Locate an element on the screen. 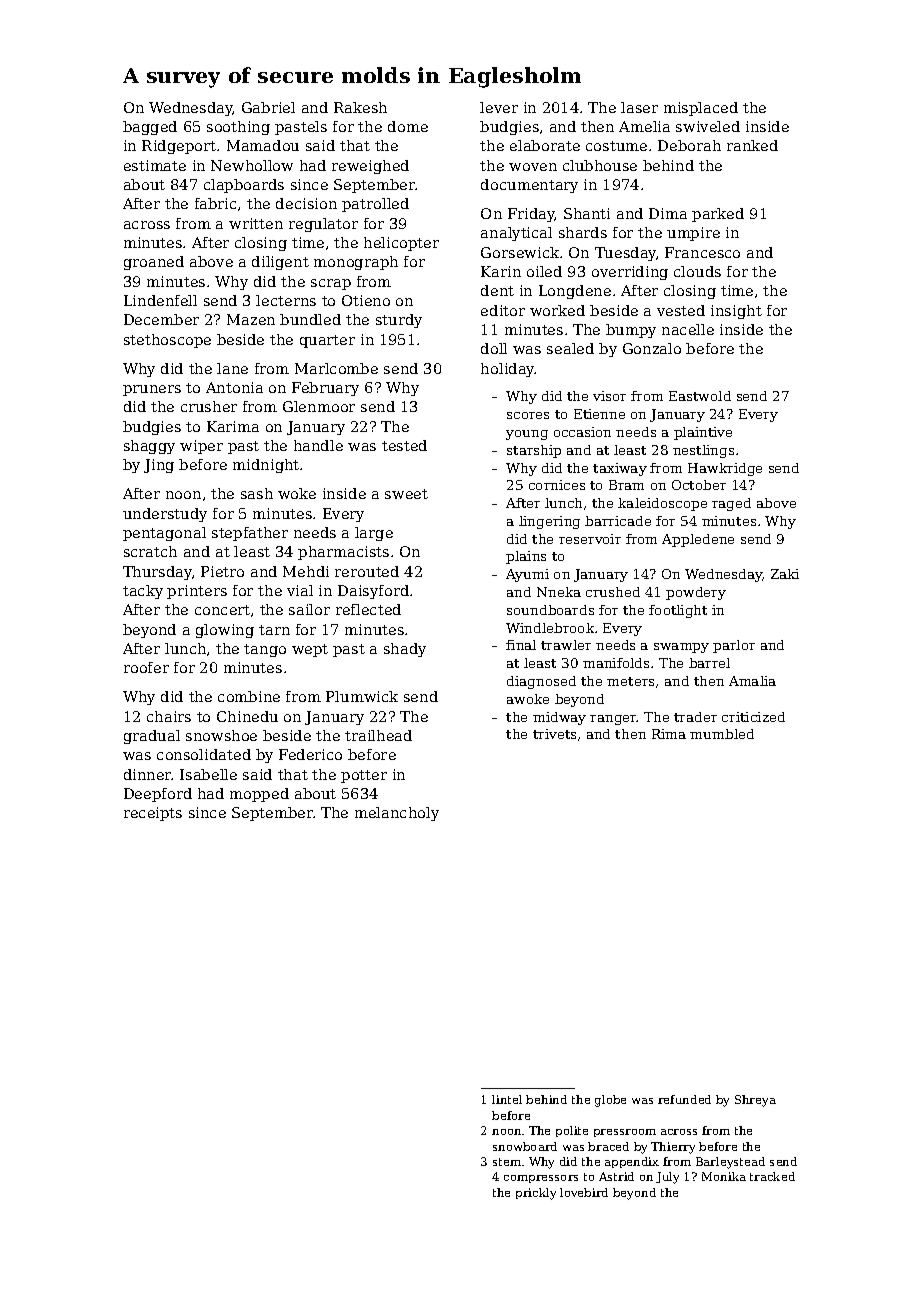  bagged is located at coordinates (150, 128).
